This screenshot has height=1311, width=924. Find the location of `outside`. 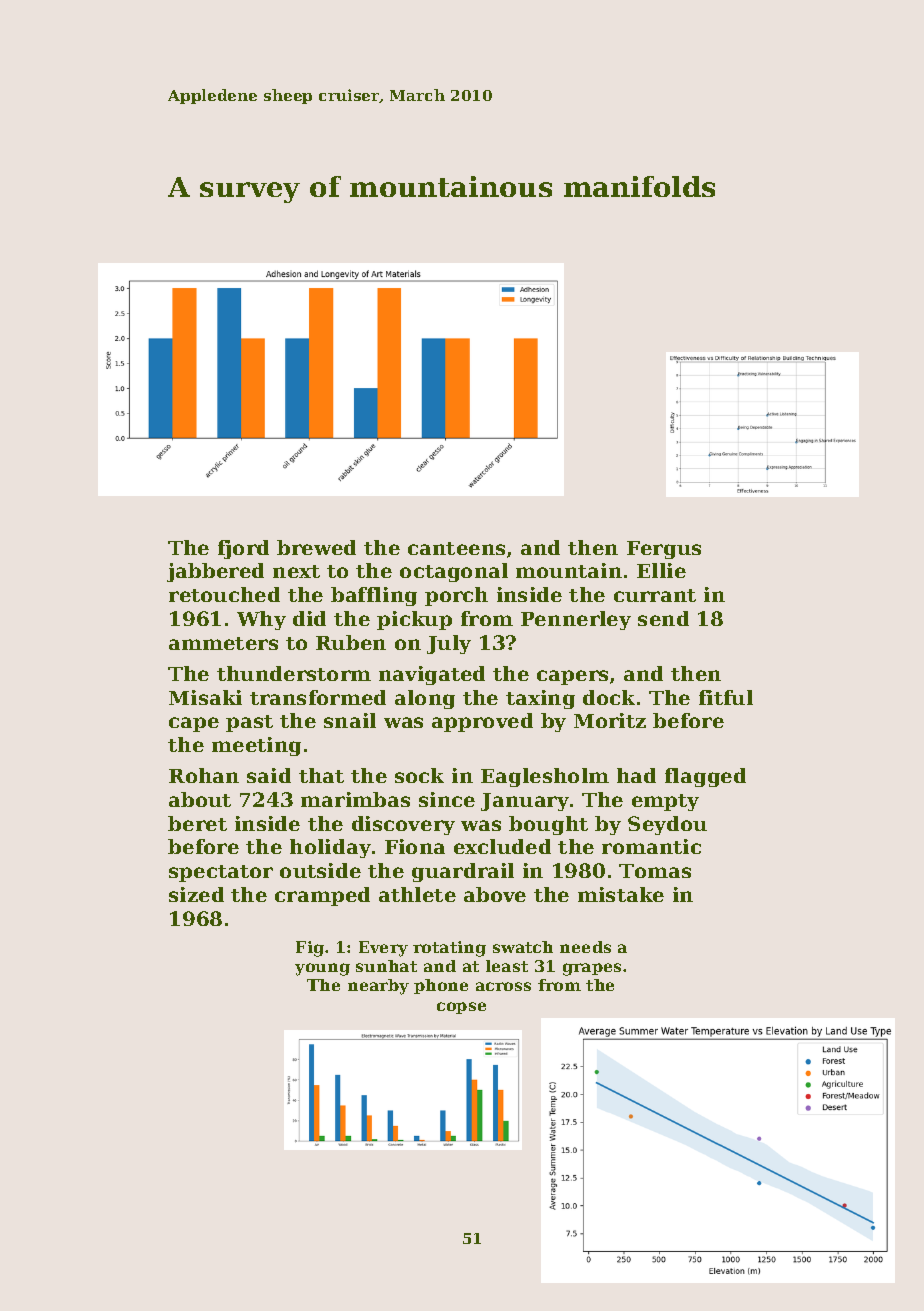

outside is located at coordinates (320, 870).
